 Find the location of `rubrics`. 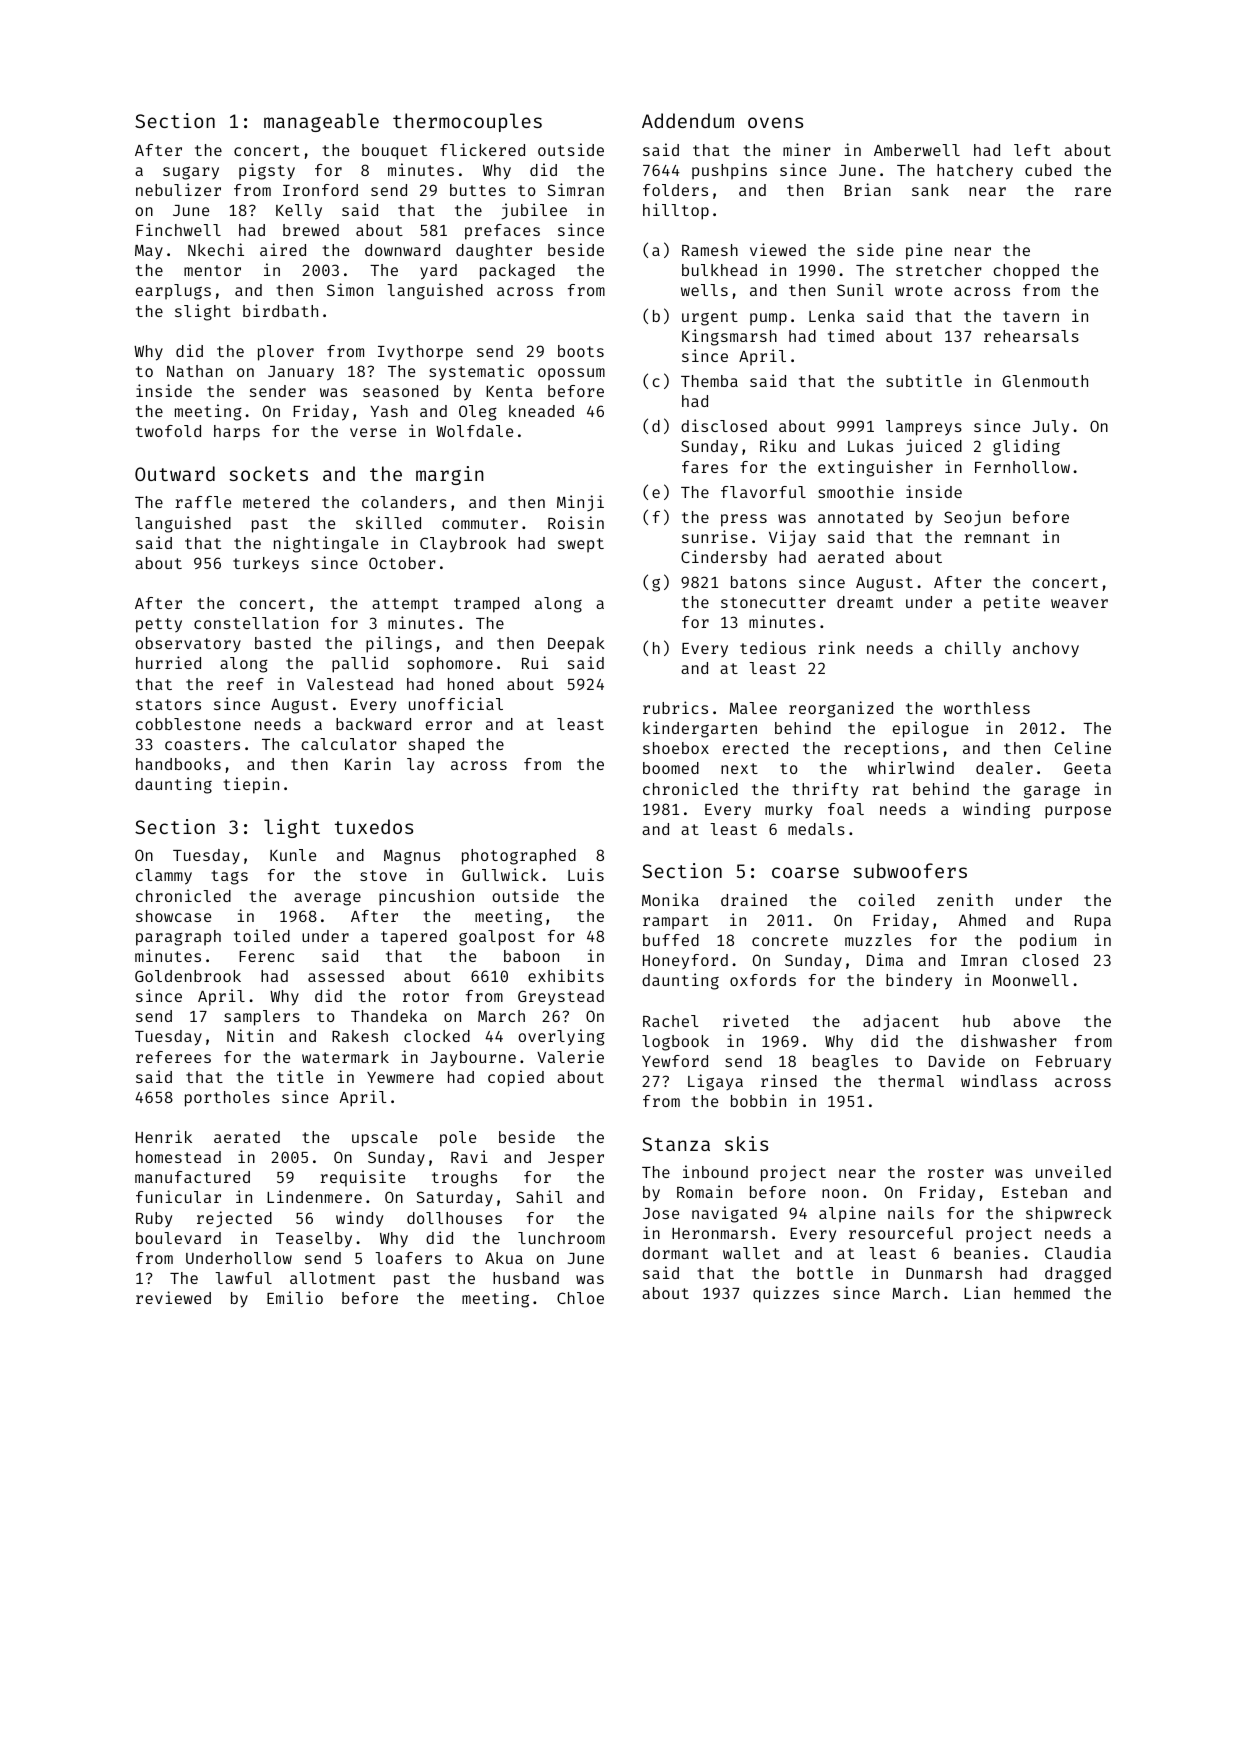

rubrics is located at coordinates (675, 707).
